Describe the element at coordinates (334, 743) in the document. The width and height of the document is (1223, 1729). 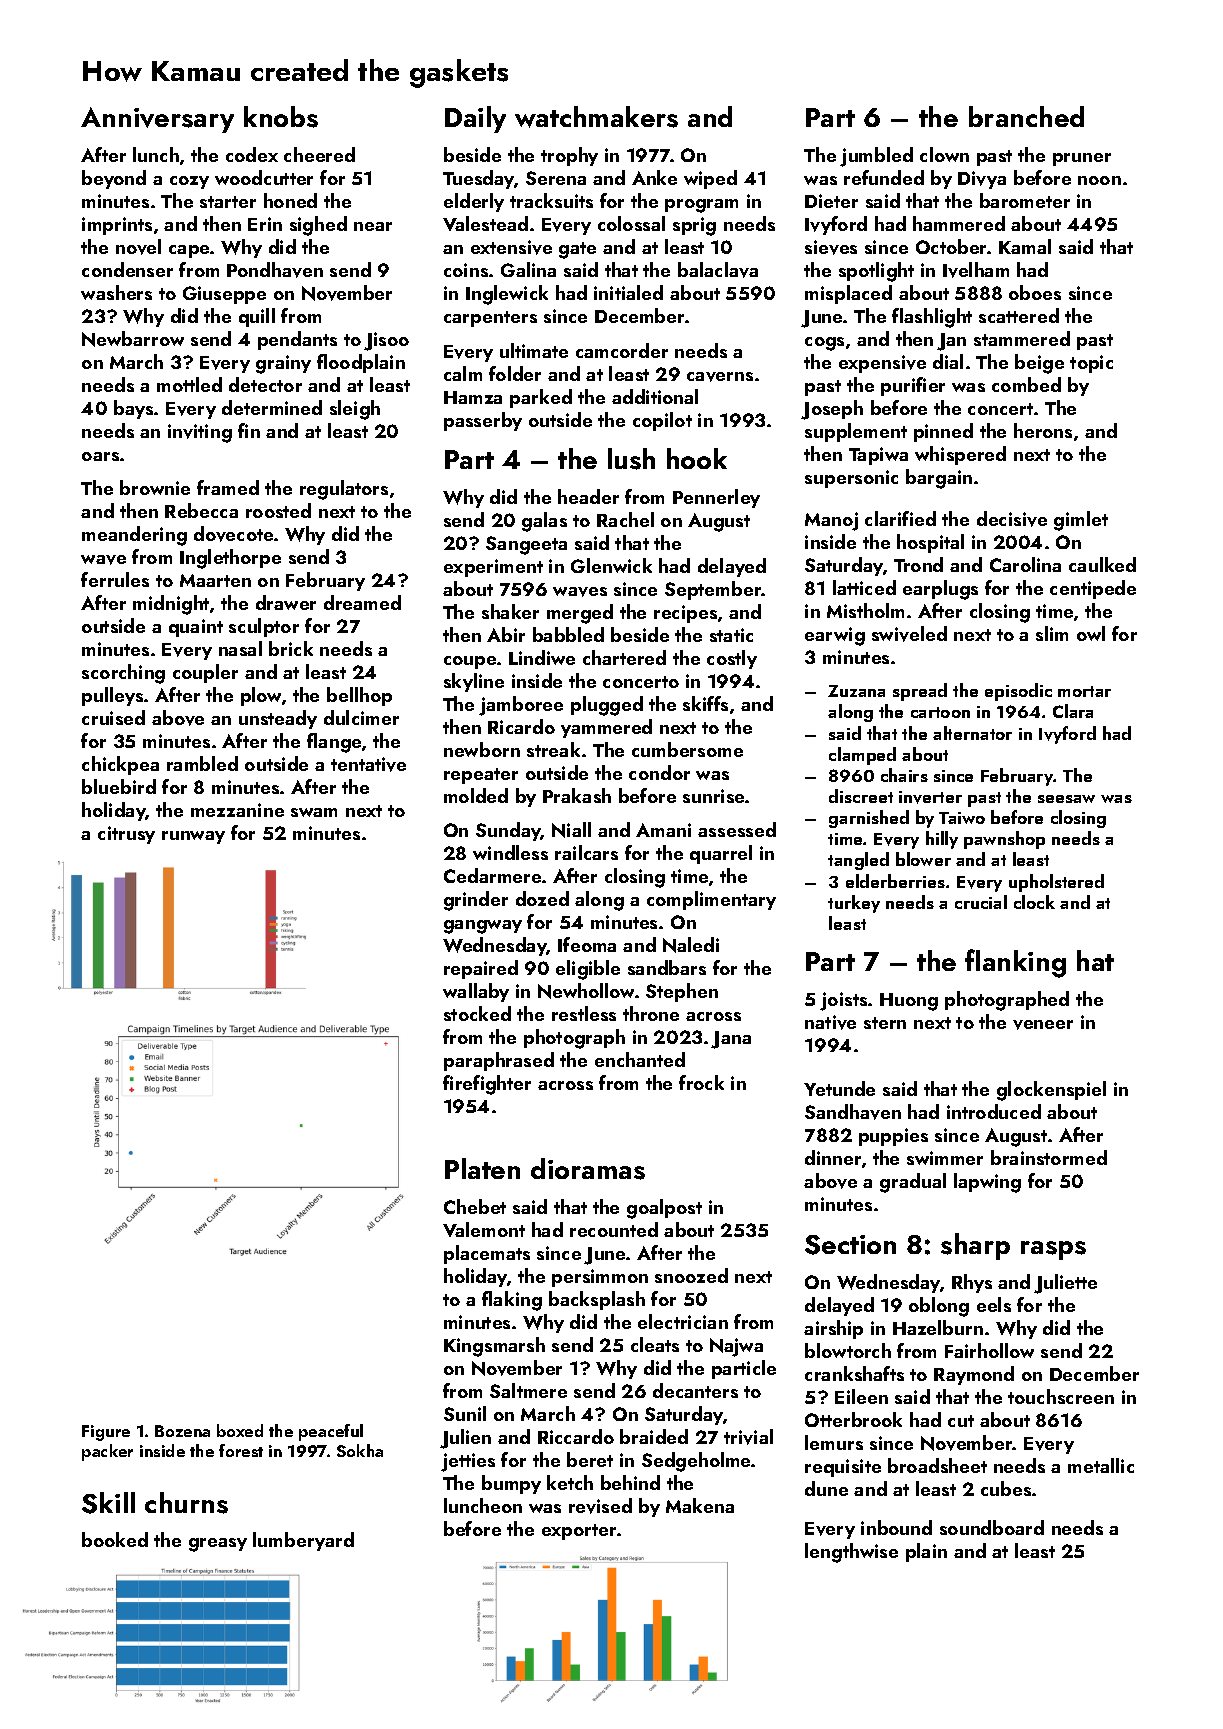
I see `flange` at that location.
